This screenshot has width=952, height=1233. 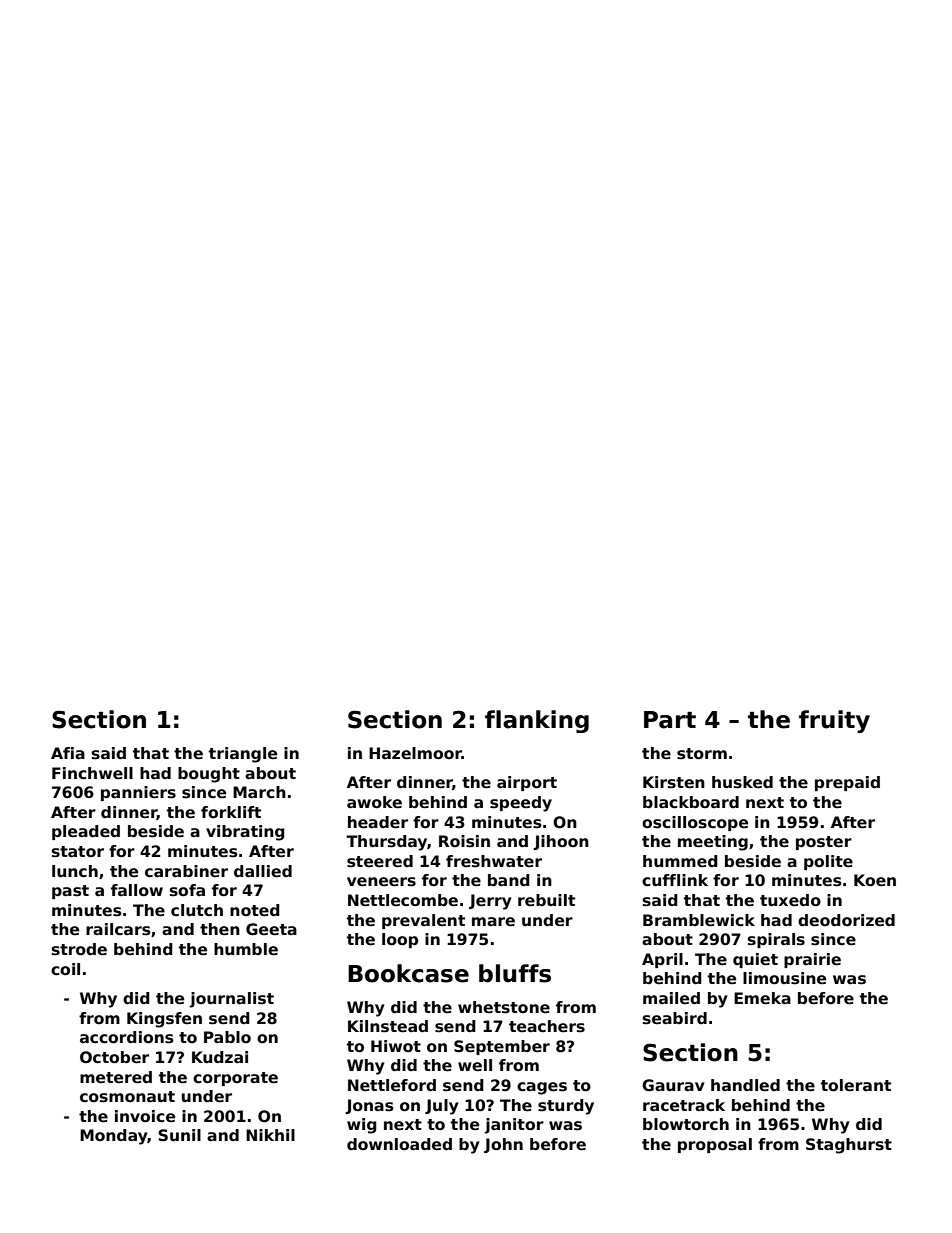 What do you see at coordinates (65, 969) in the screenshot?
I see `coil` at bounding box center [65, 969].
